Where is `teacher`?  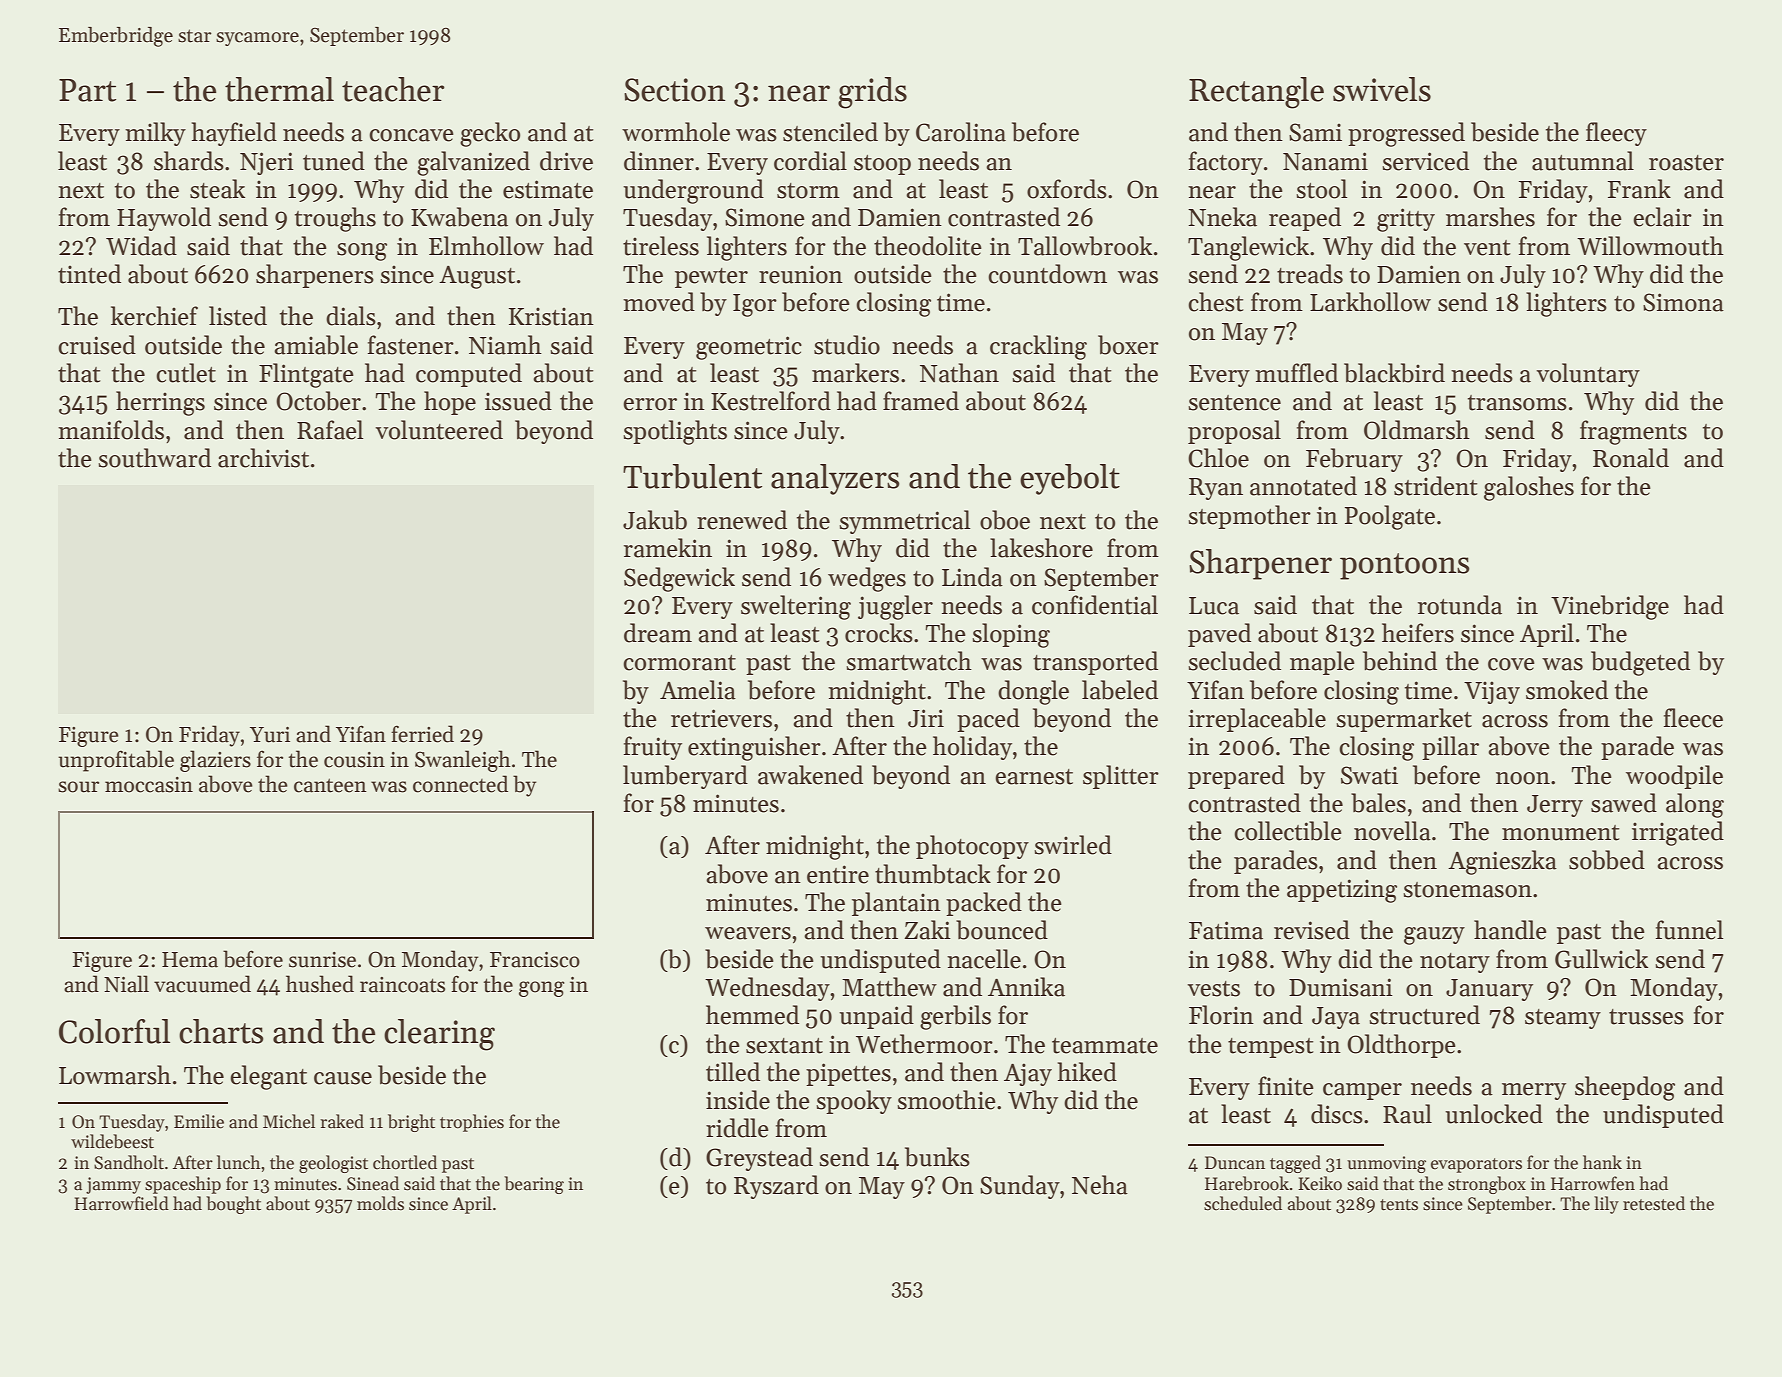
teacher is located at coordinates (393, 89).
